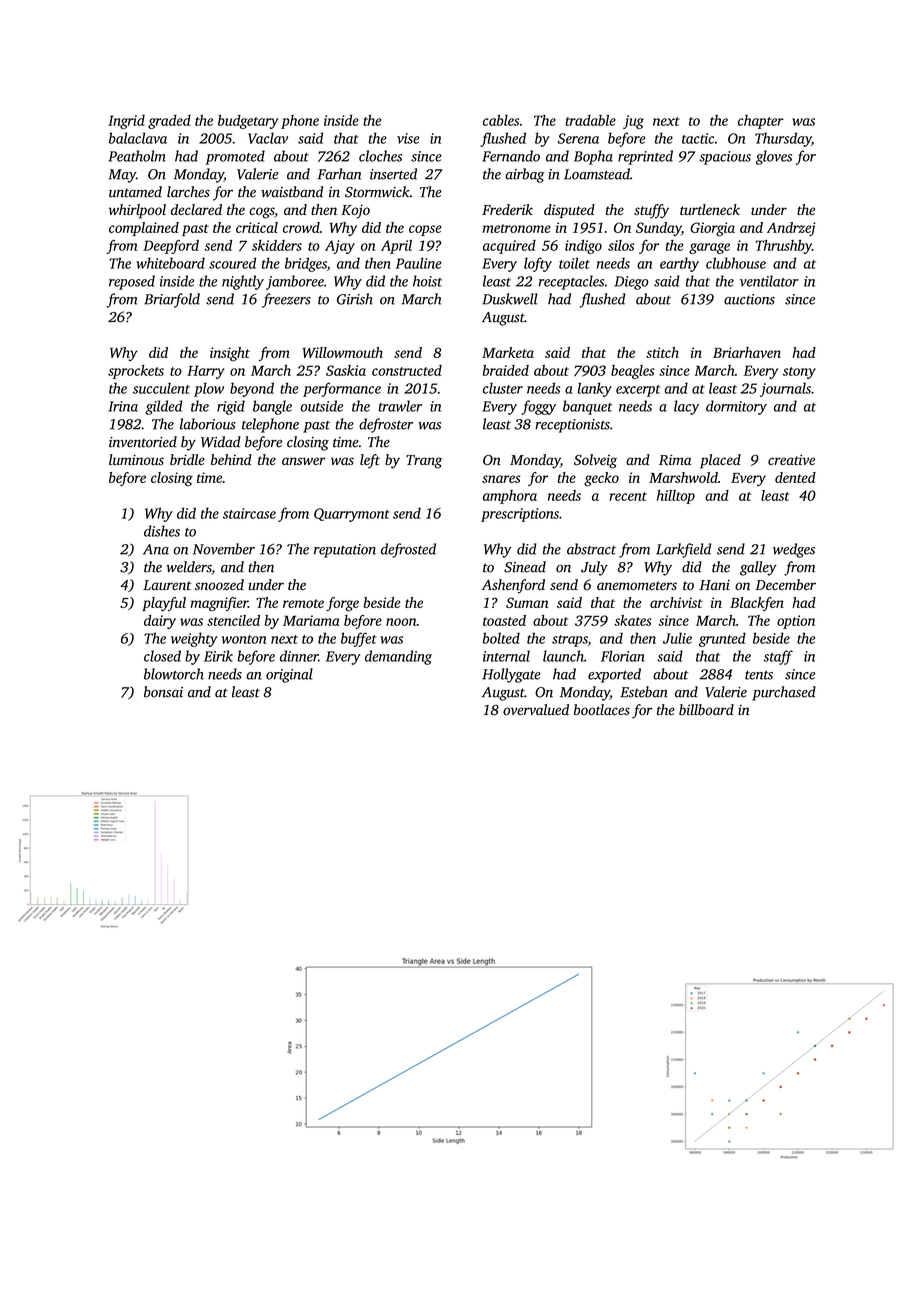 This screenshot has width=924, height=1308. Describe the element at coordinates (536, 709) in the screenshot. I see `overvalued` at that location.
